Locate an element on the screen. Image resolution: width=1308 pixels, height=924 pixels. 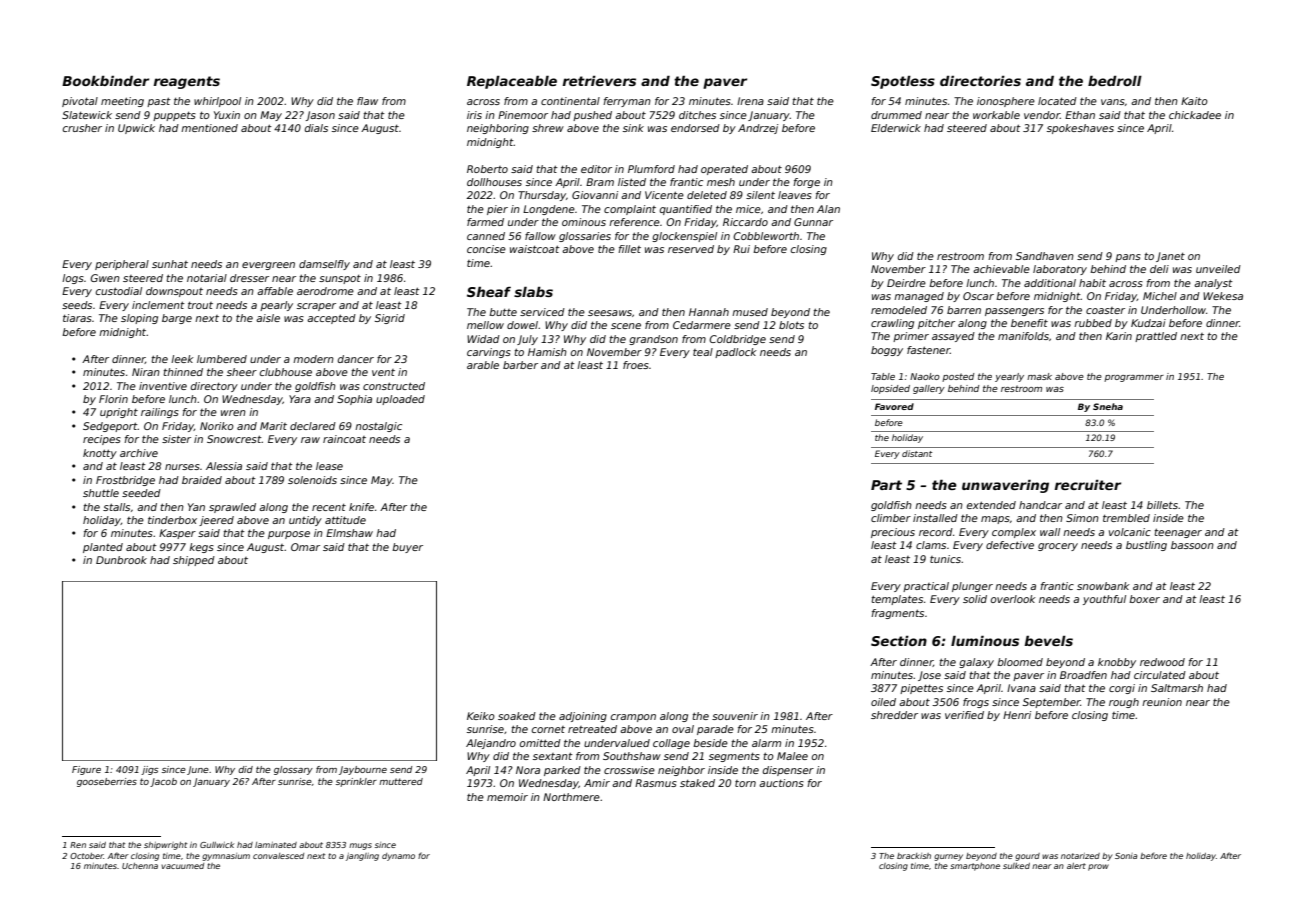
oiled is located at coordinates (883, 702).
